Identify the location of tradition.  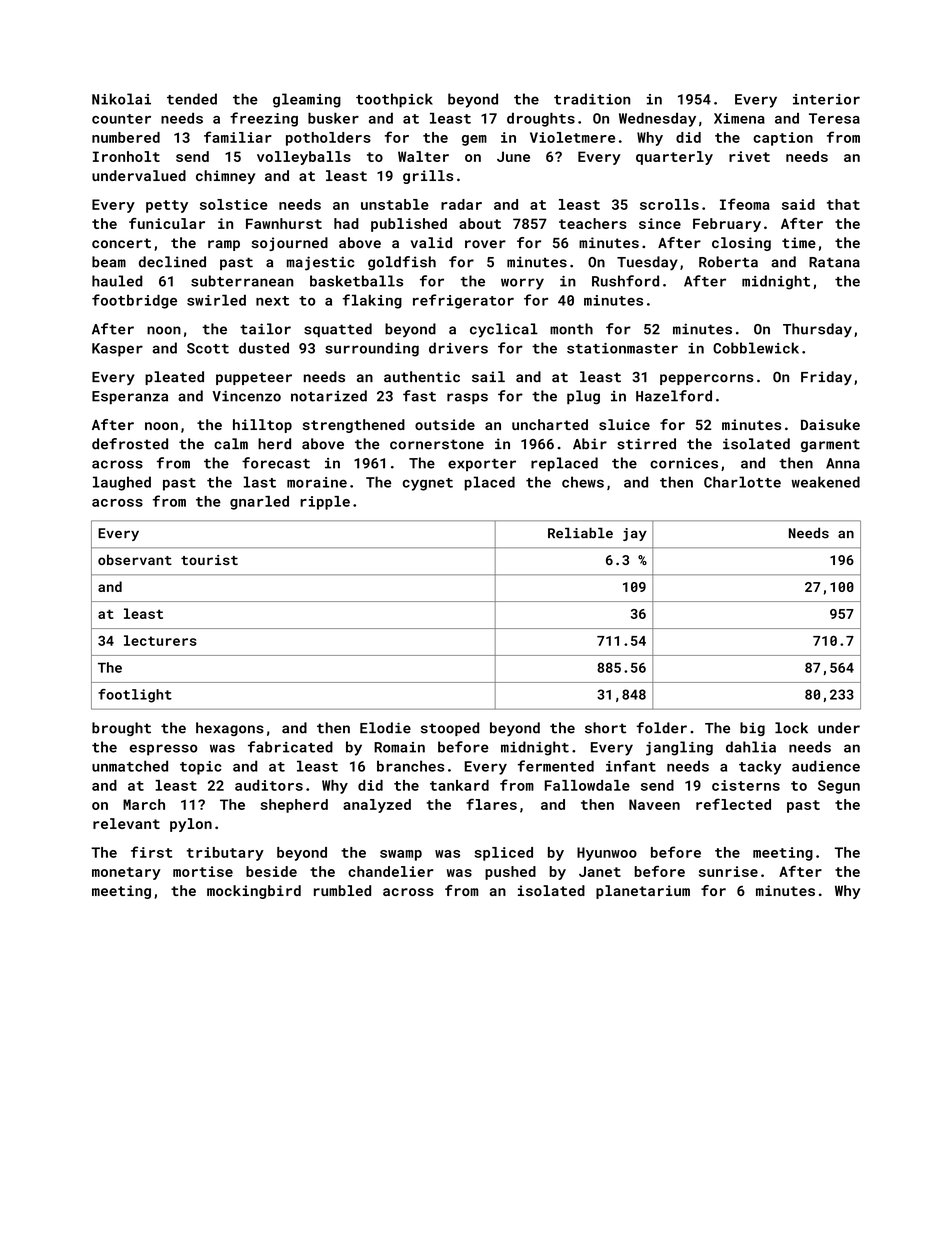
(592, 99).
